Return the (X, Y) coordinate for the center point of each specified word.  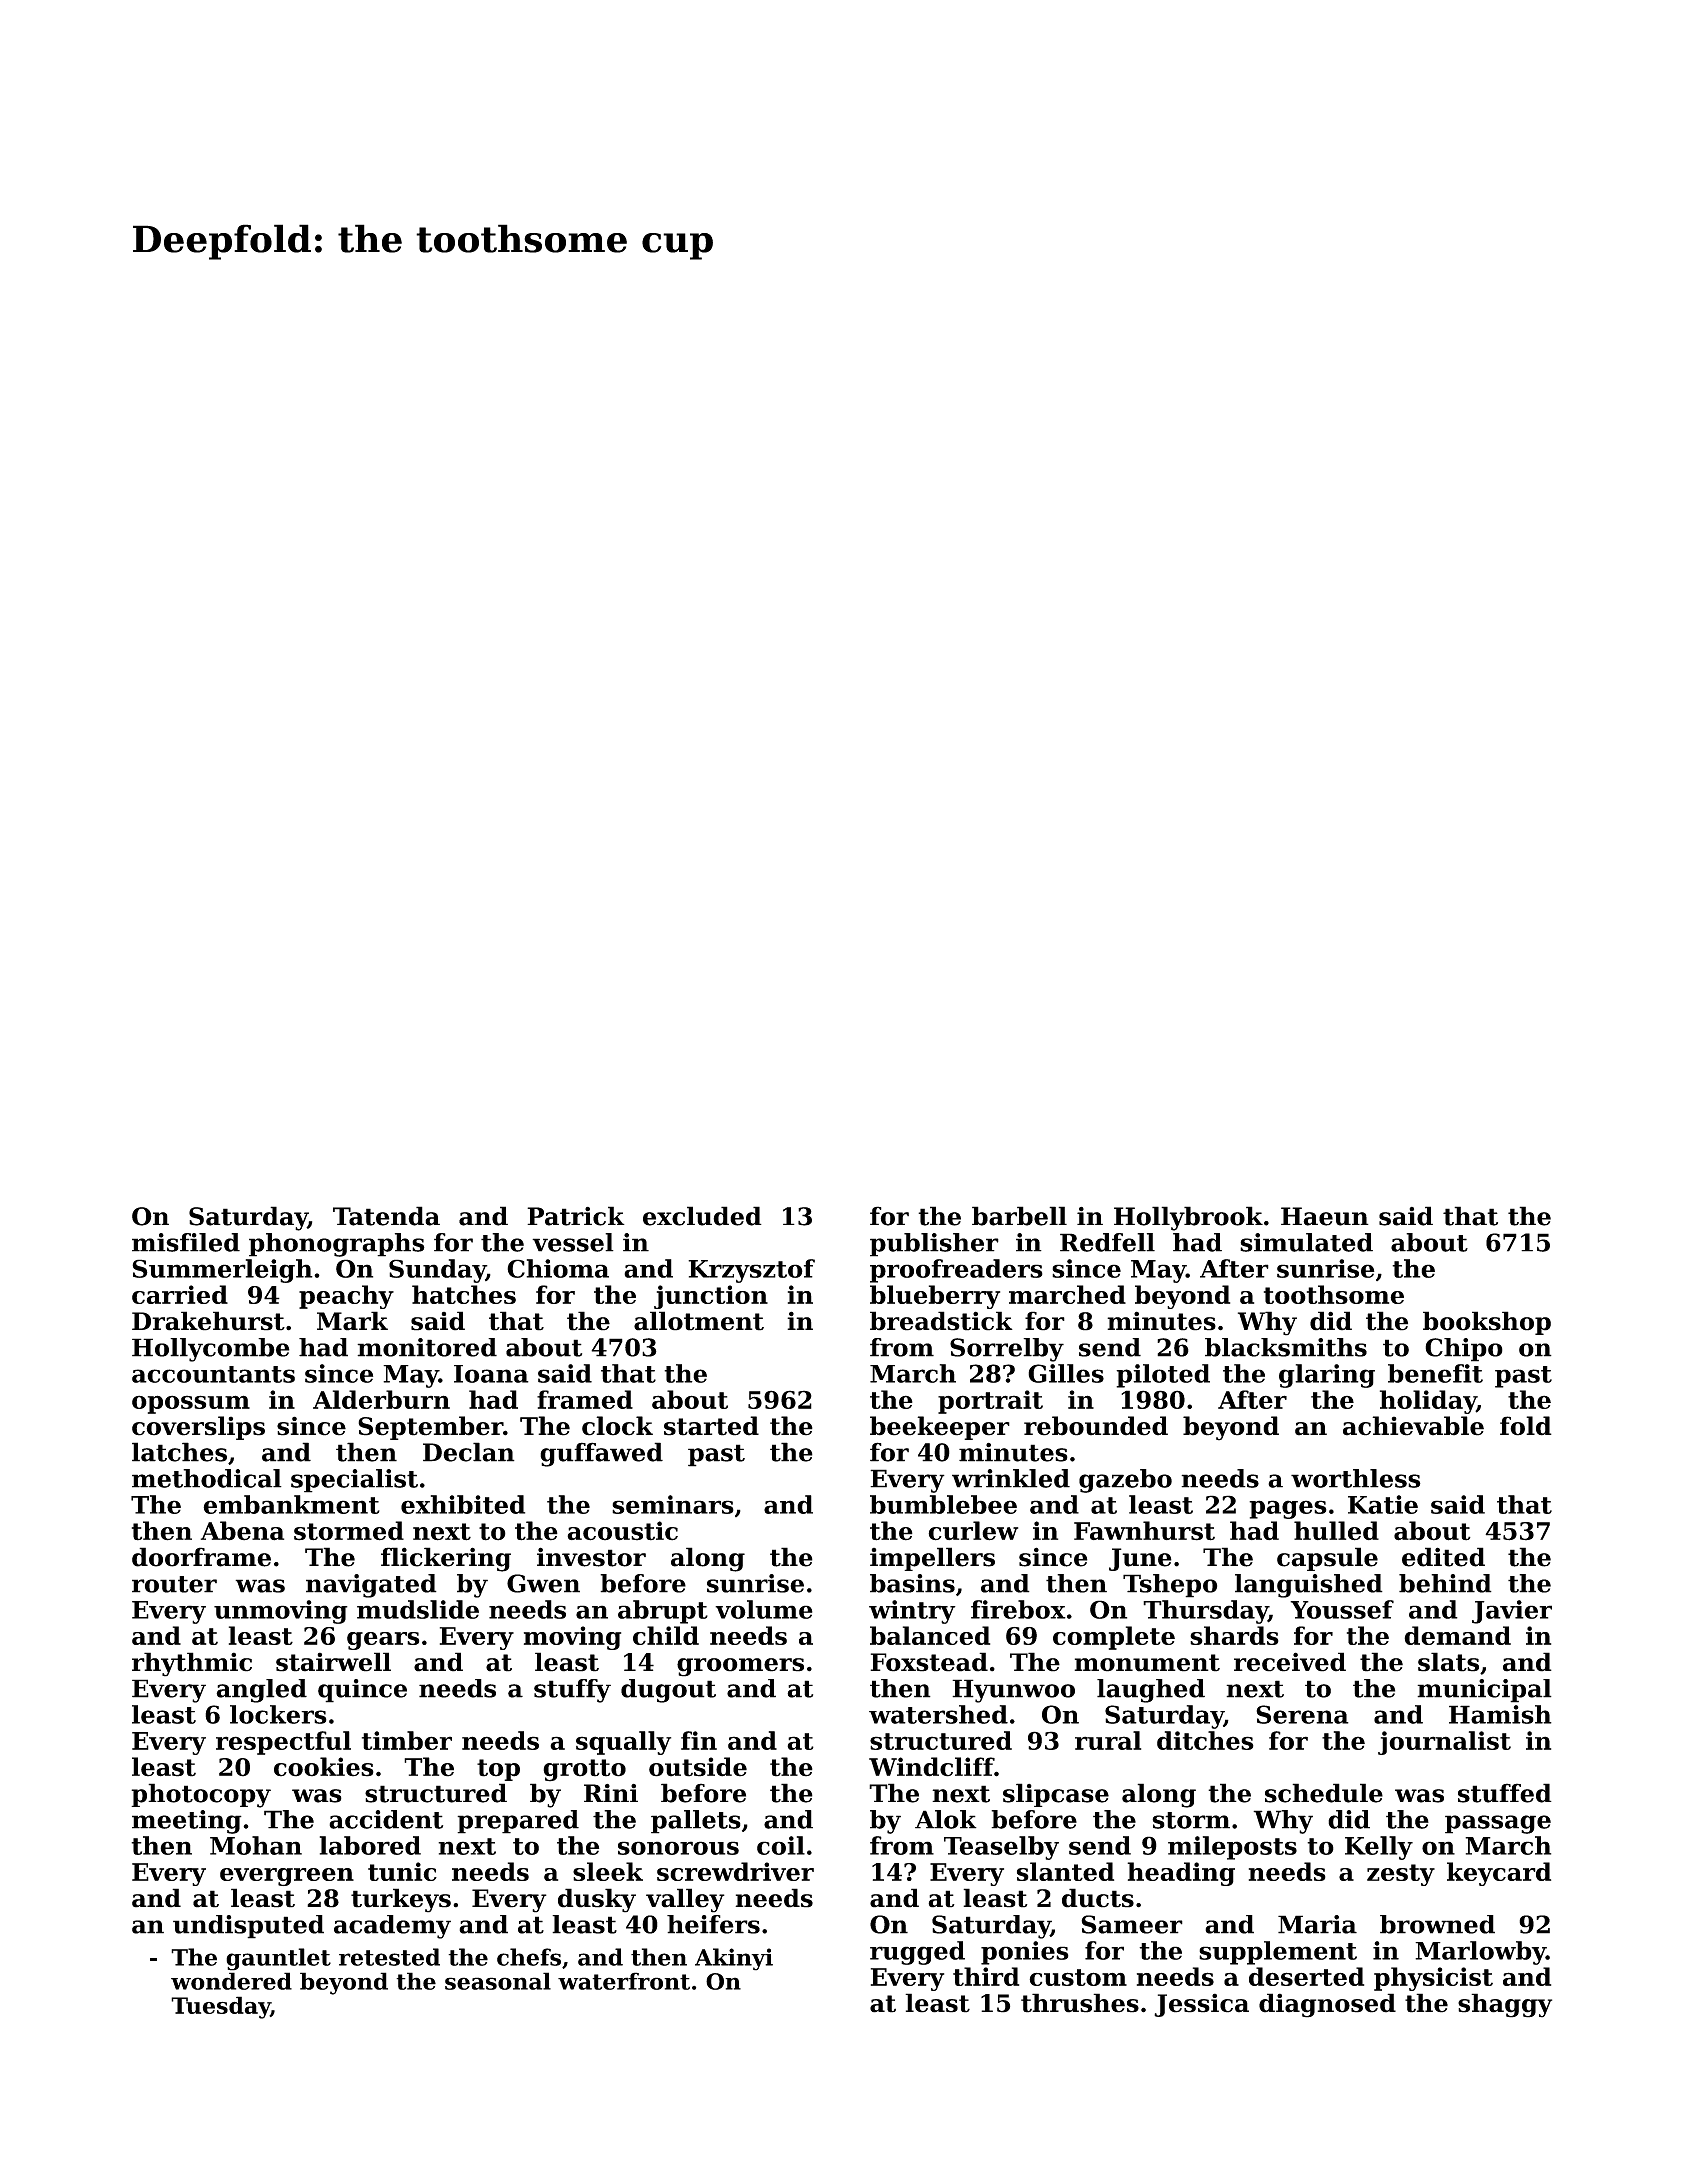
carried (180, 1294)
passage (1498, 1824)
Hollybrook (1188, 1218)
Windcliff (931, 1767)
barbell (1019, 1216)
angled (261, 1691)
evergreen (287, 1877)
